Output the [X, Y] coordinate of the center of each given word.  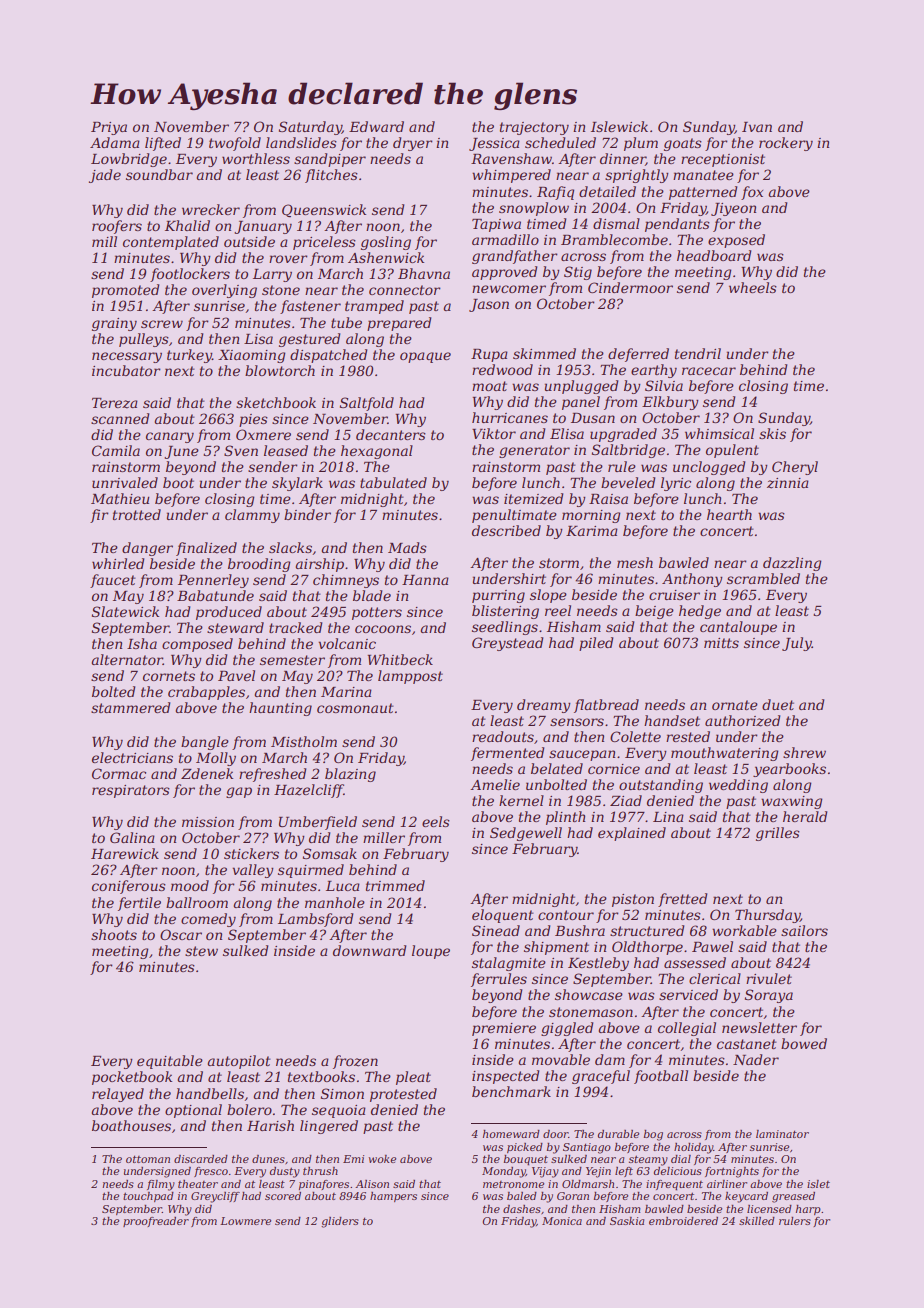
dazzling [792, 564]
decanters [391, 434]
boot [178, 482]
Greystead [507, 644]
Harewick [125, 853]
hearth [729, 514]
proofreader [156, 1222]
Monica [562, 1221]
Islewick [619, 126]
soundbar [159, 174]
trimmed [395, 885]
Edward [376, 126]
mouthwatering [725, 754]
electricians [132, 757]
